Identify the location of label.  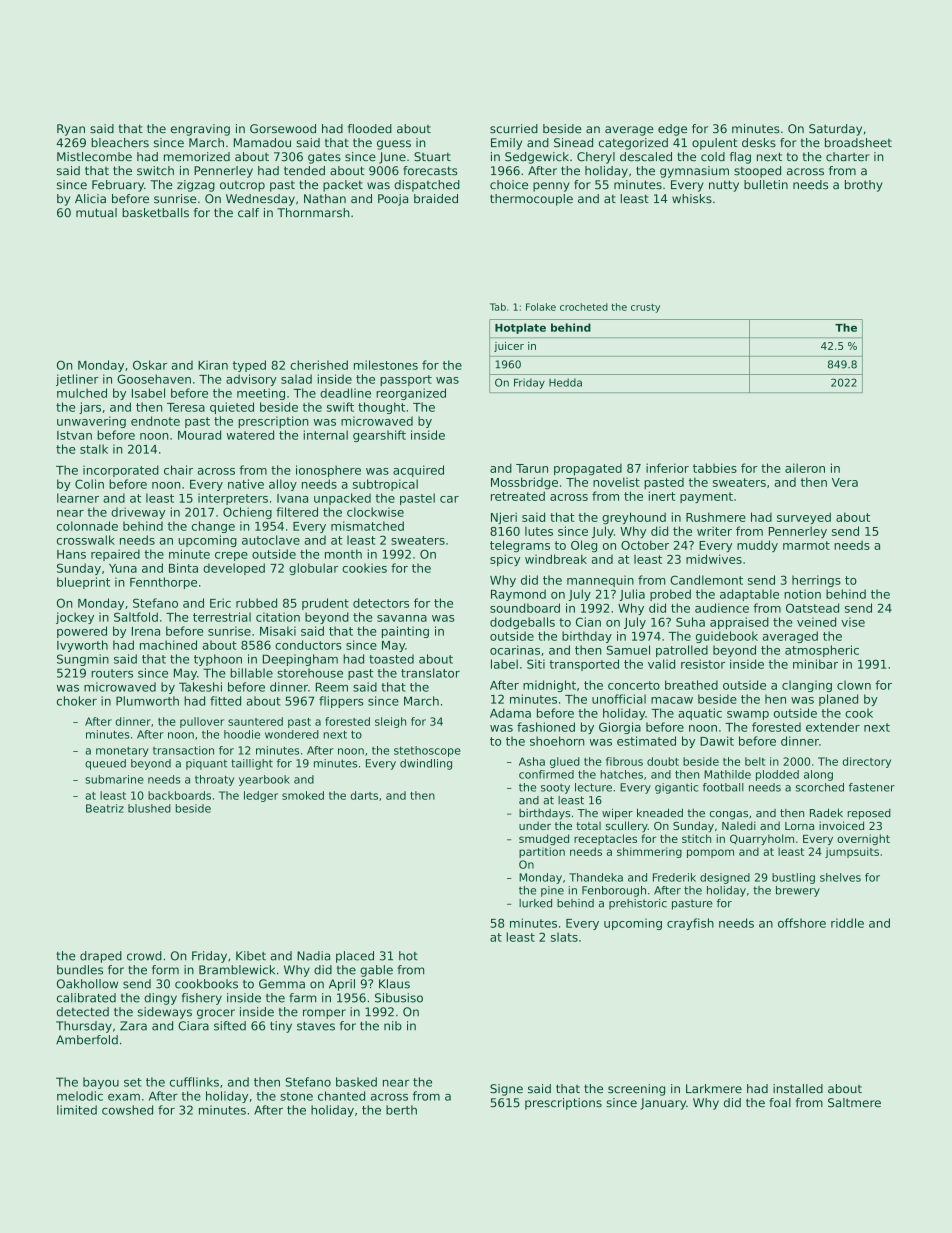
(504, 664).
